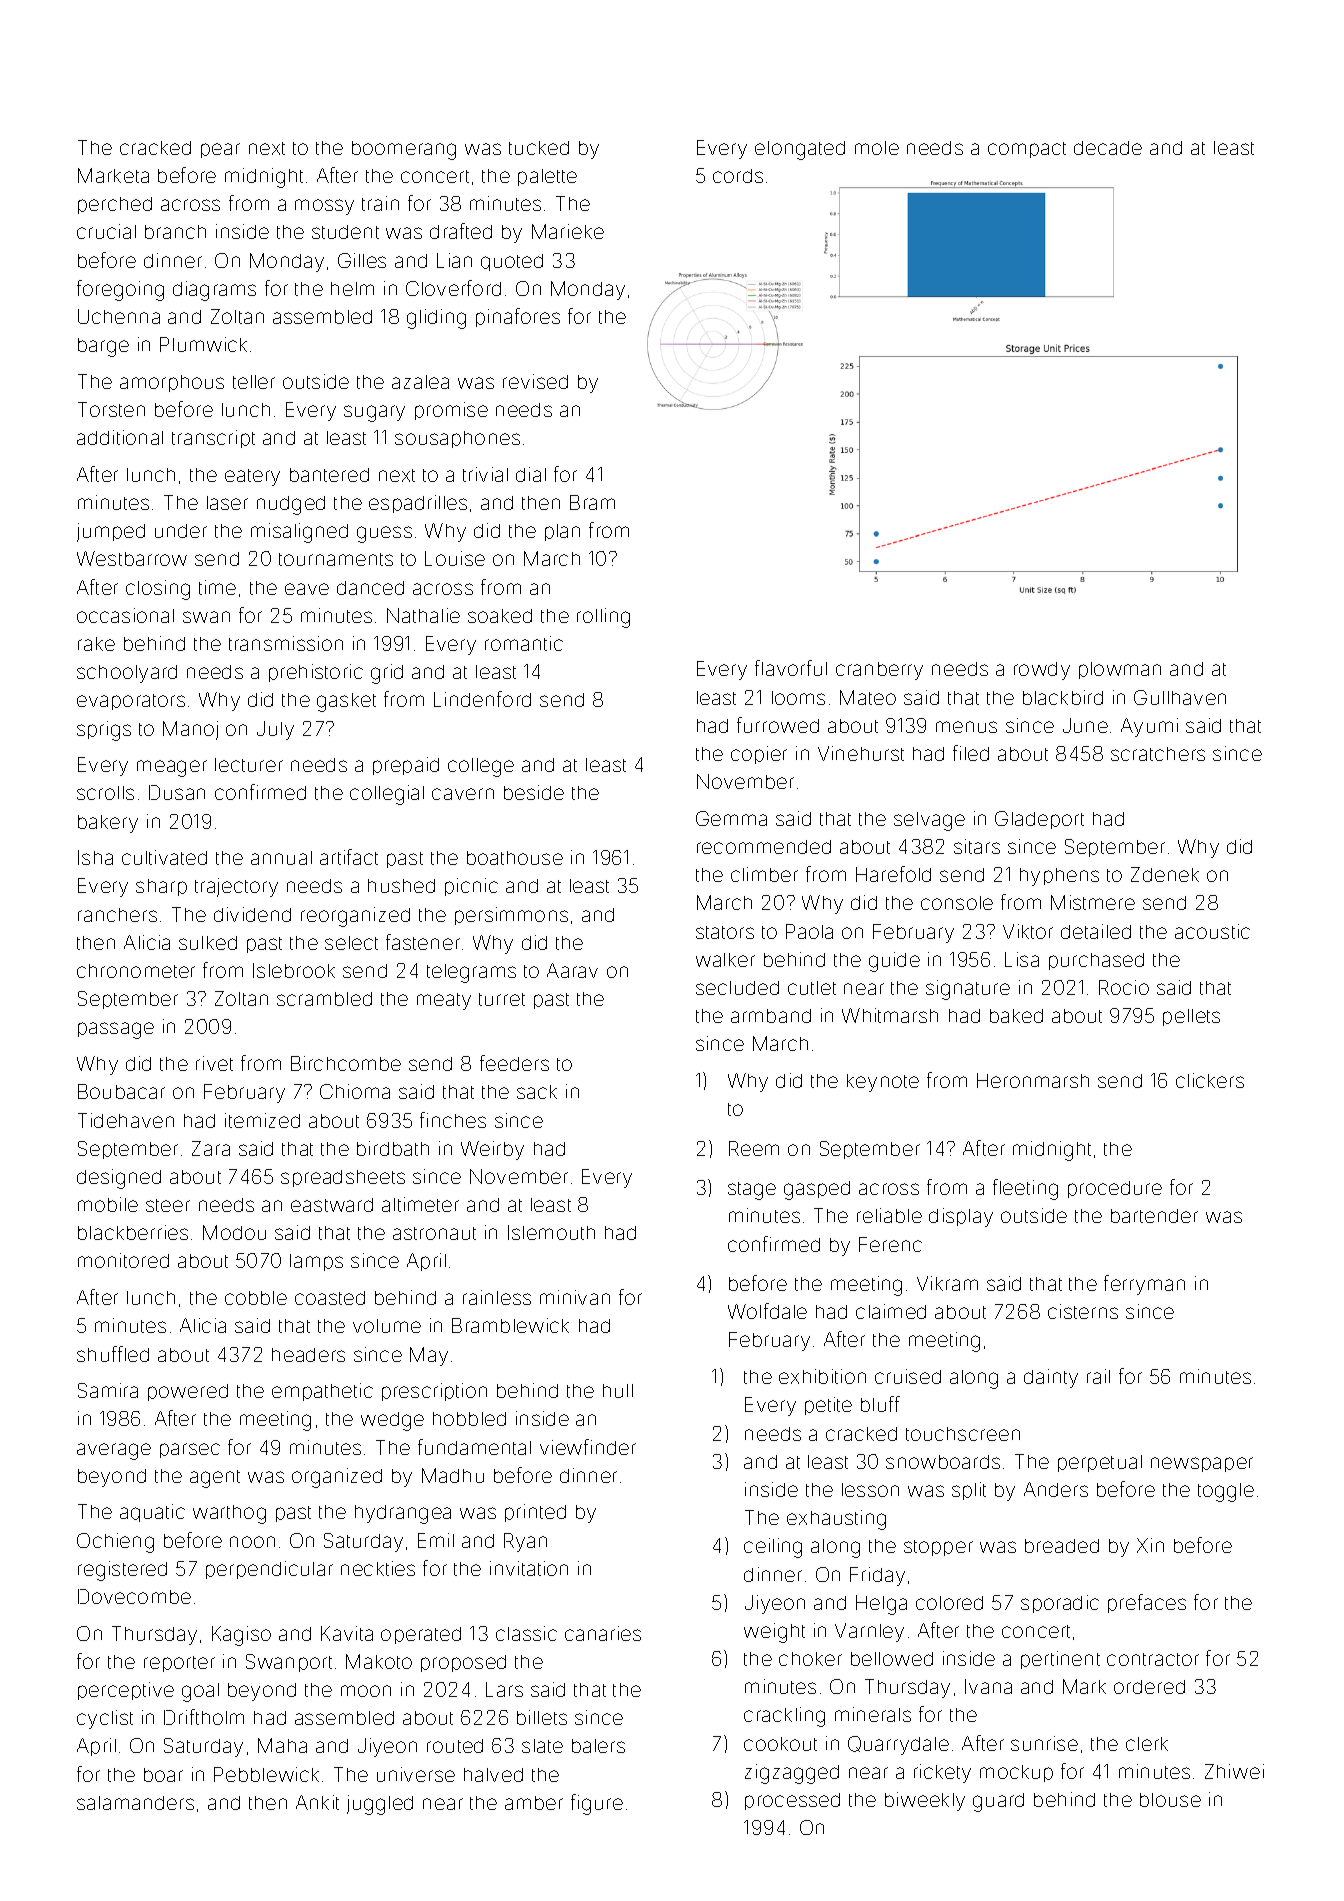 The width and height of the screenshot is (1344, 1901). Describe the element at coordinates (817, 1190) in the screenshot. I see `gasped` at that location.
